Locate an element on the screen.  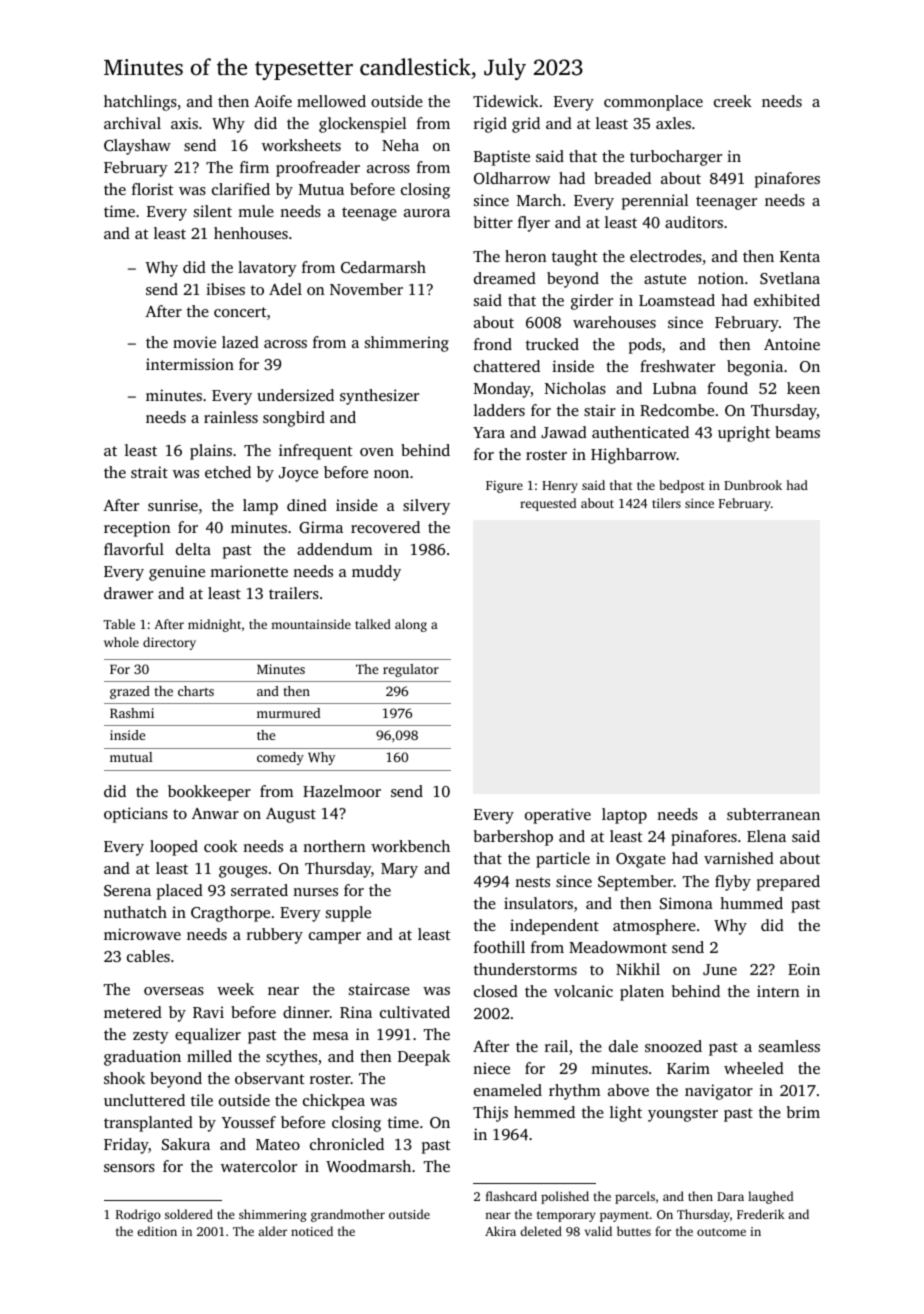
silent is located at coordinates (213, 211).
